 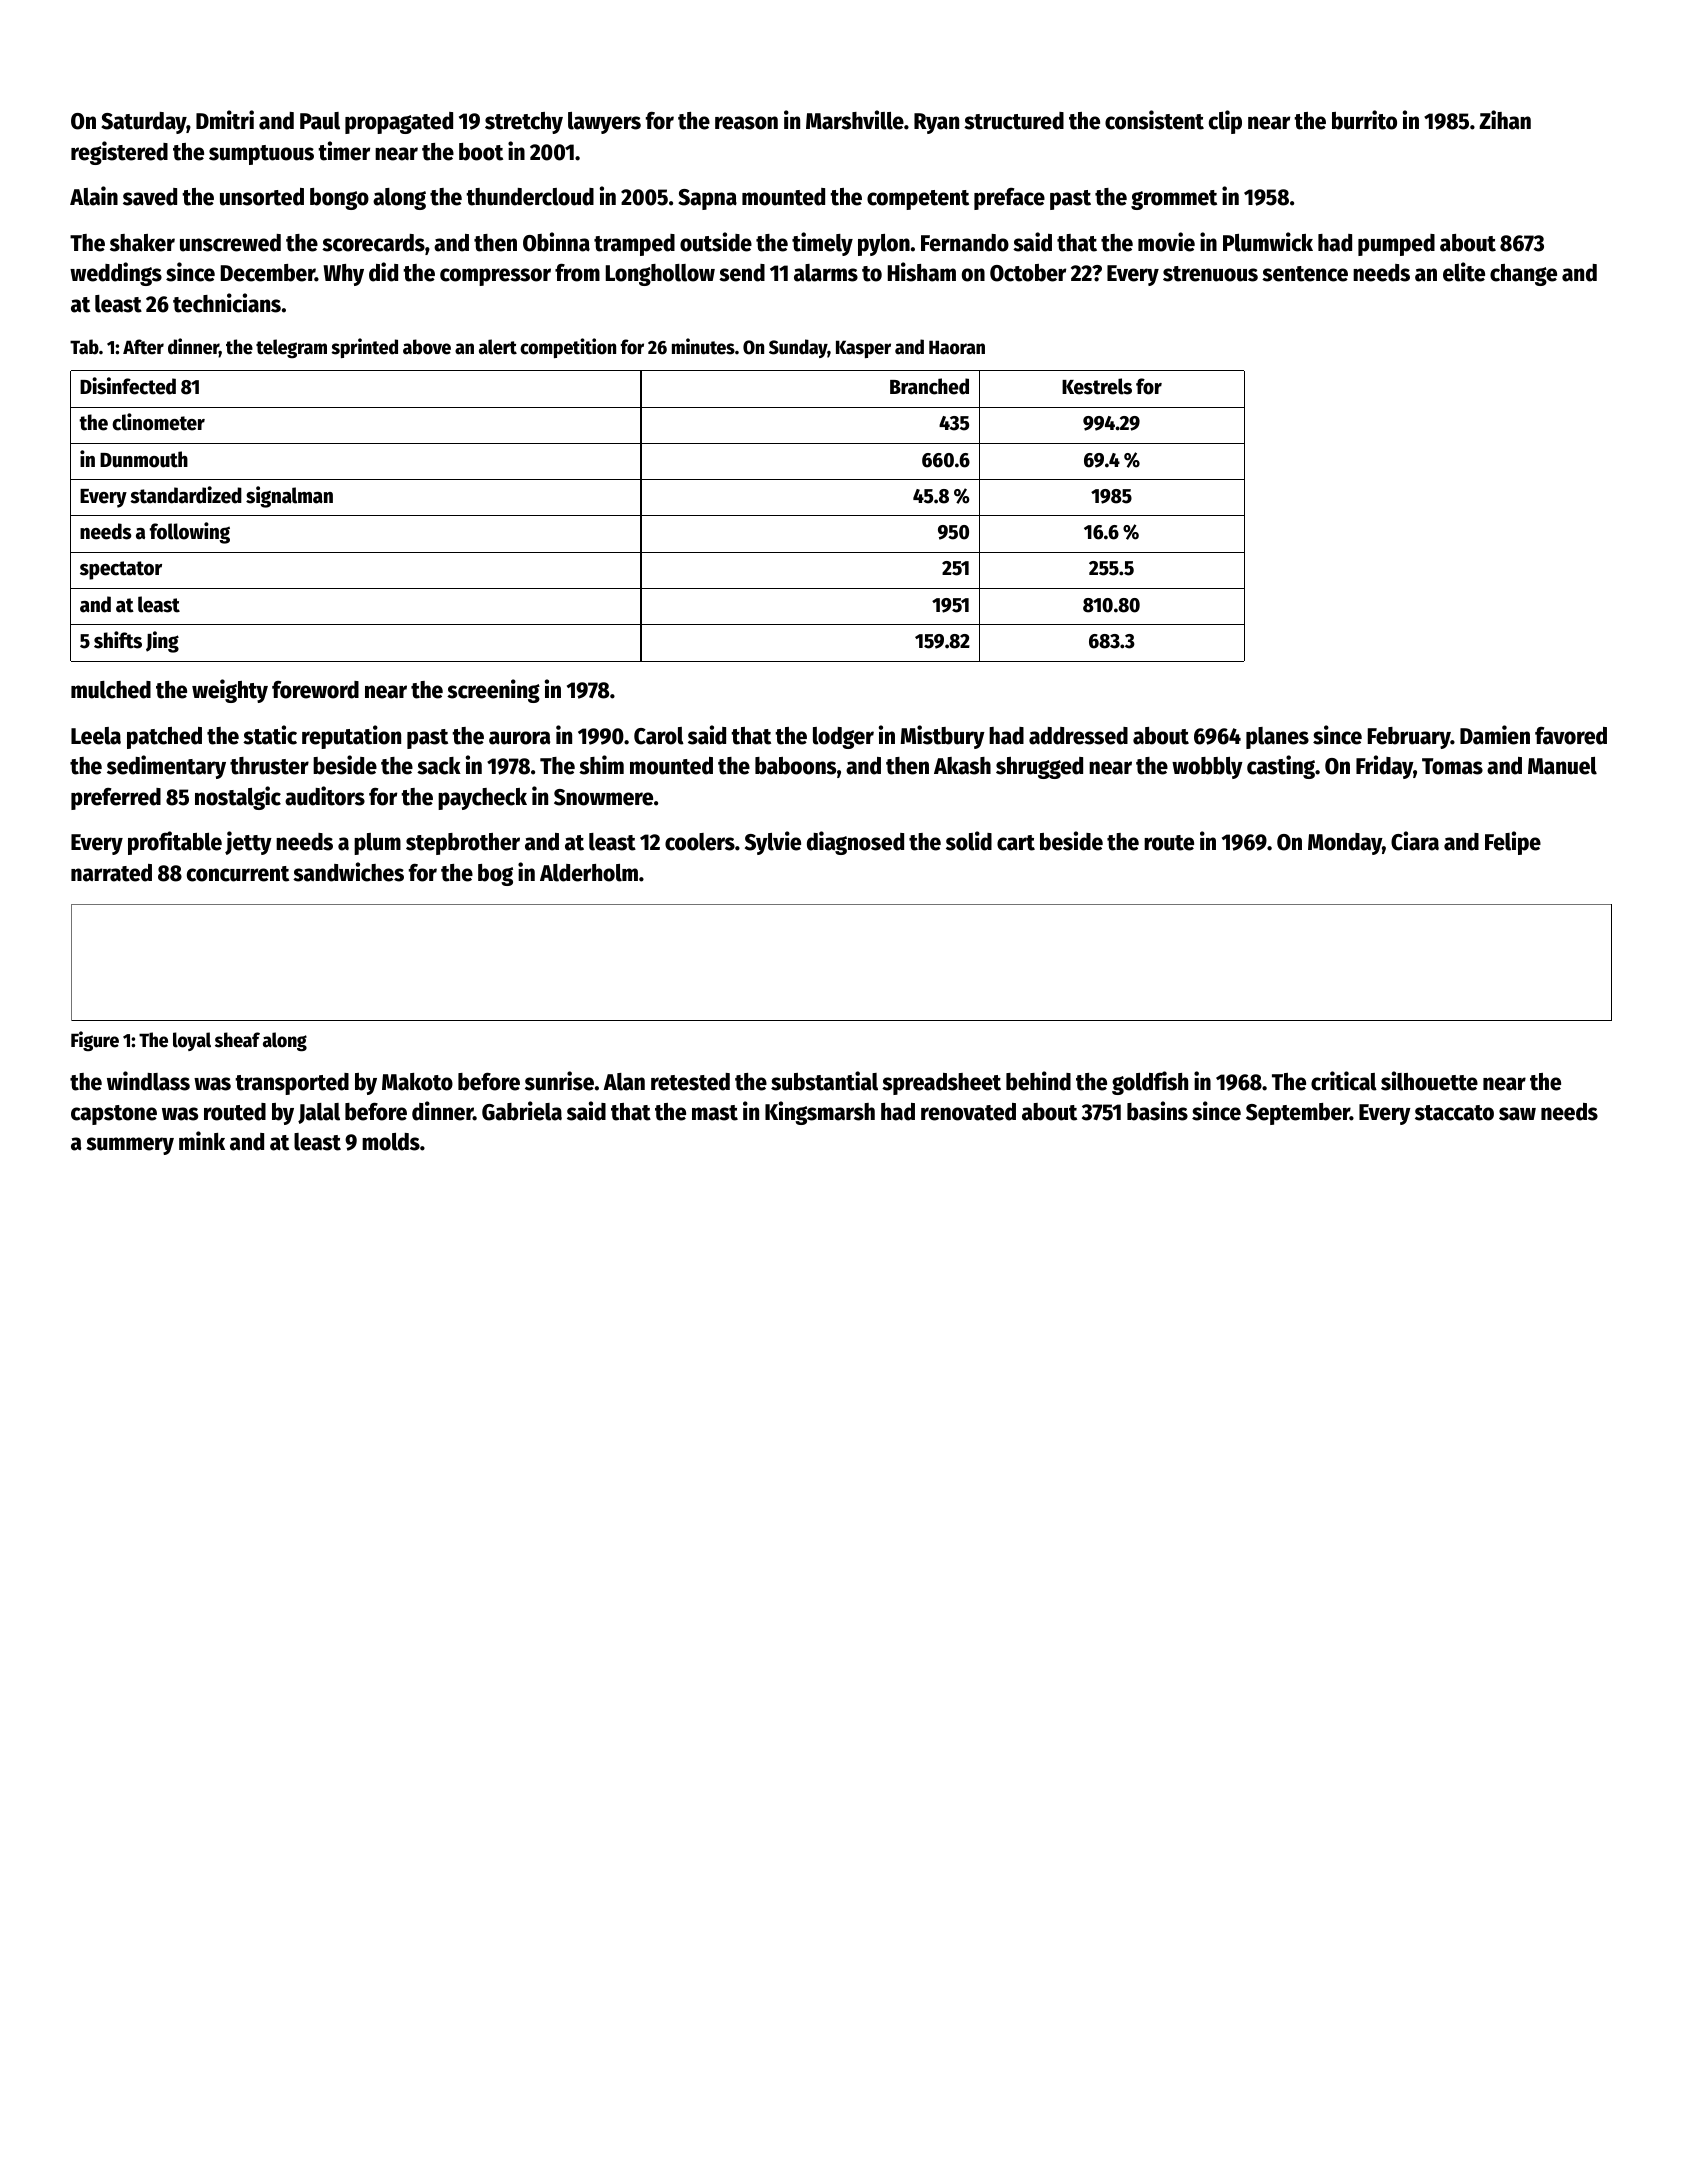 I want to click on favored, so click(x=1571, y=736).
